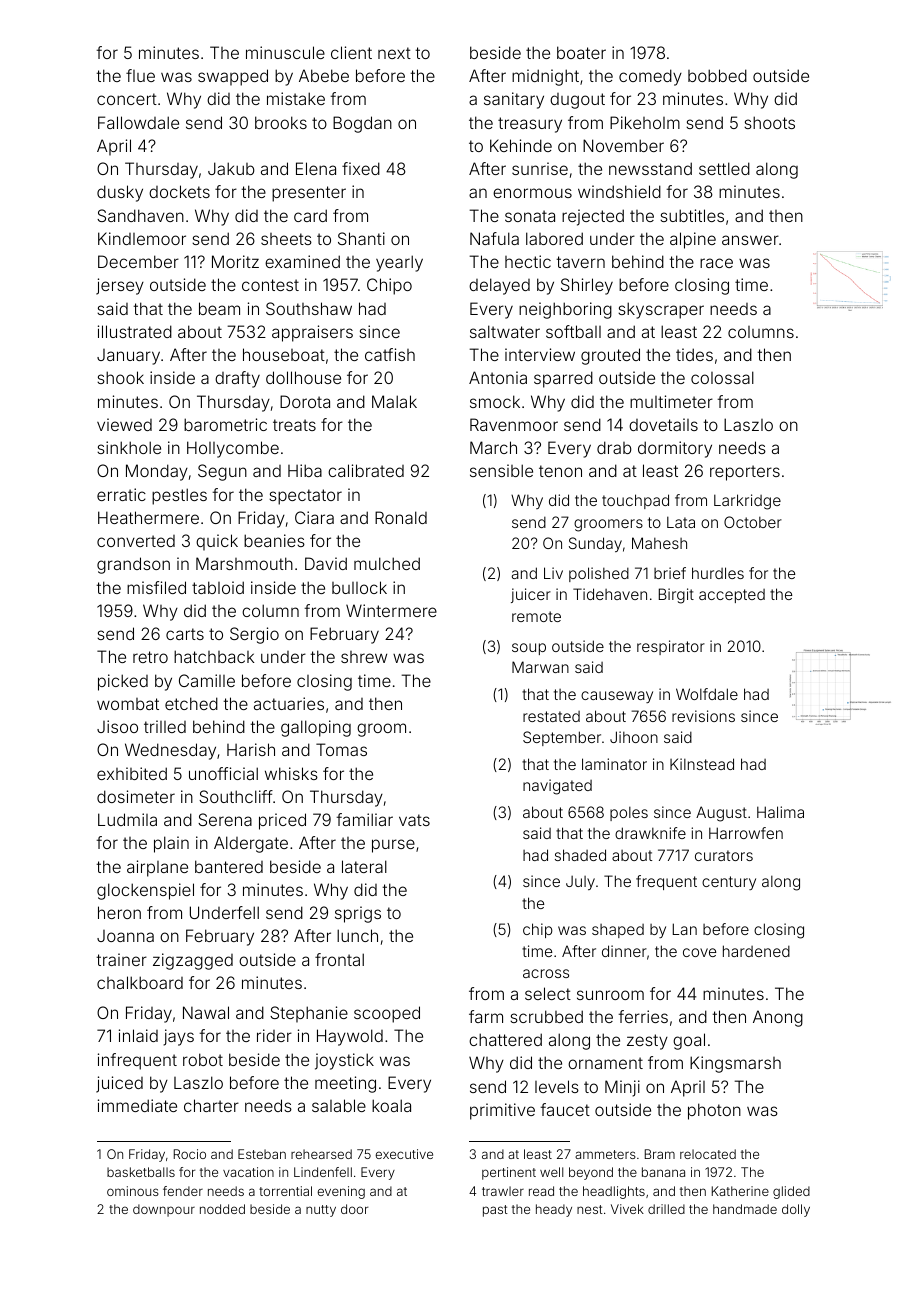  I want to click on shook, so click(120, 377).
